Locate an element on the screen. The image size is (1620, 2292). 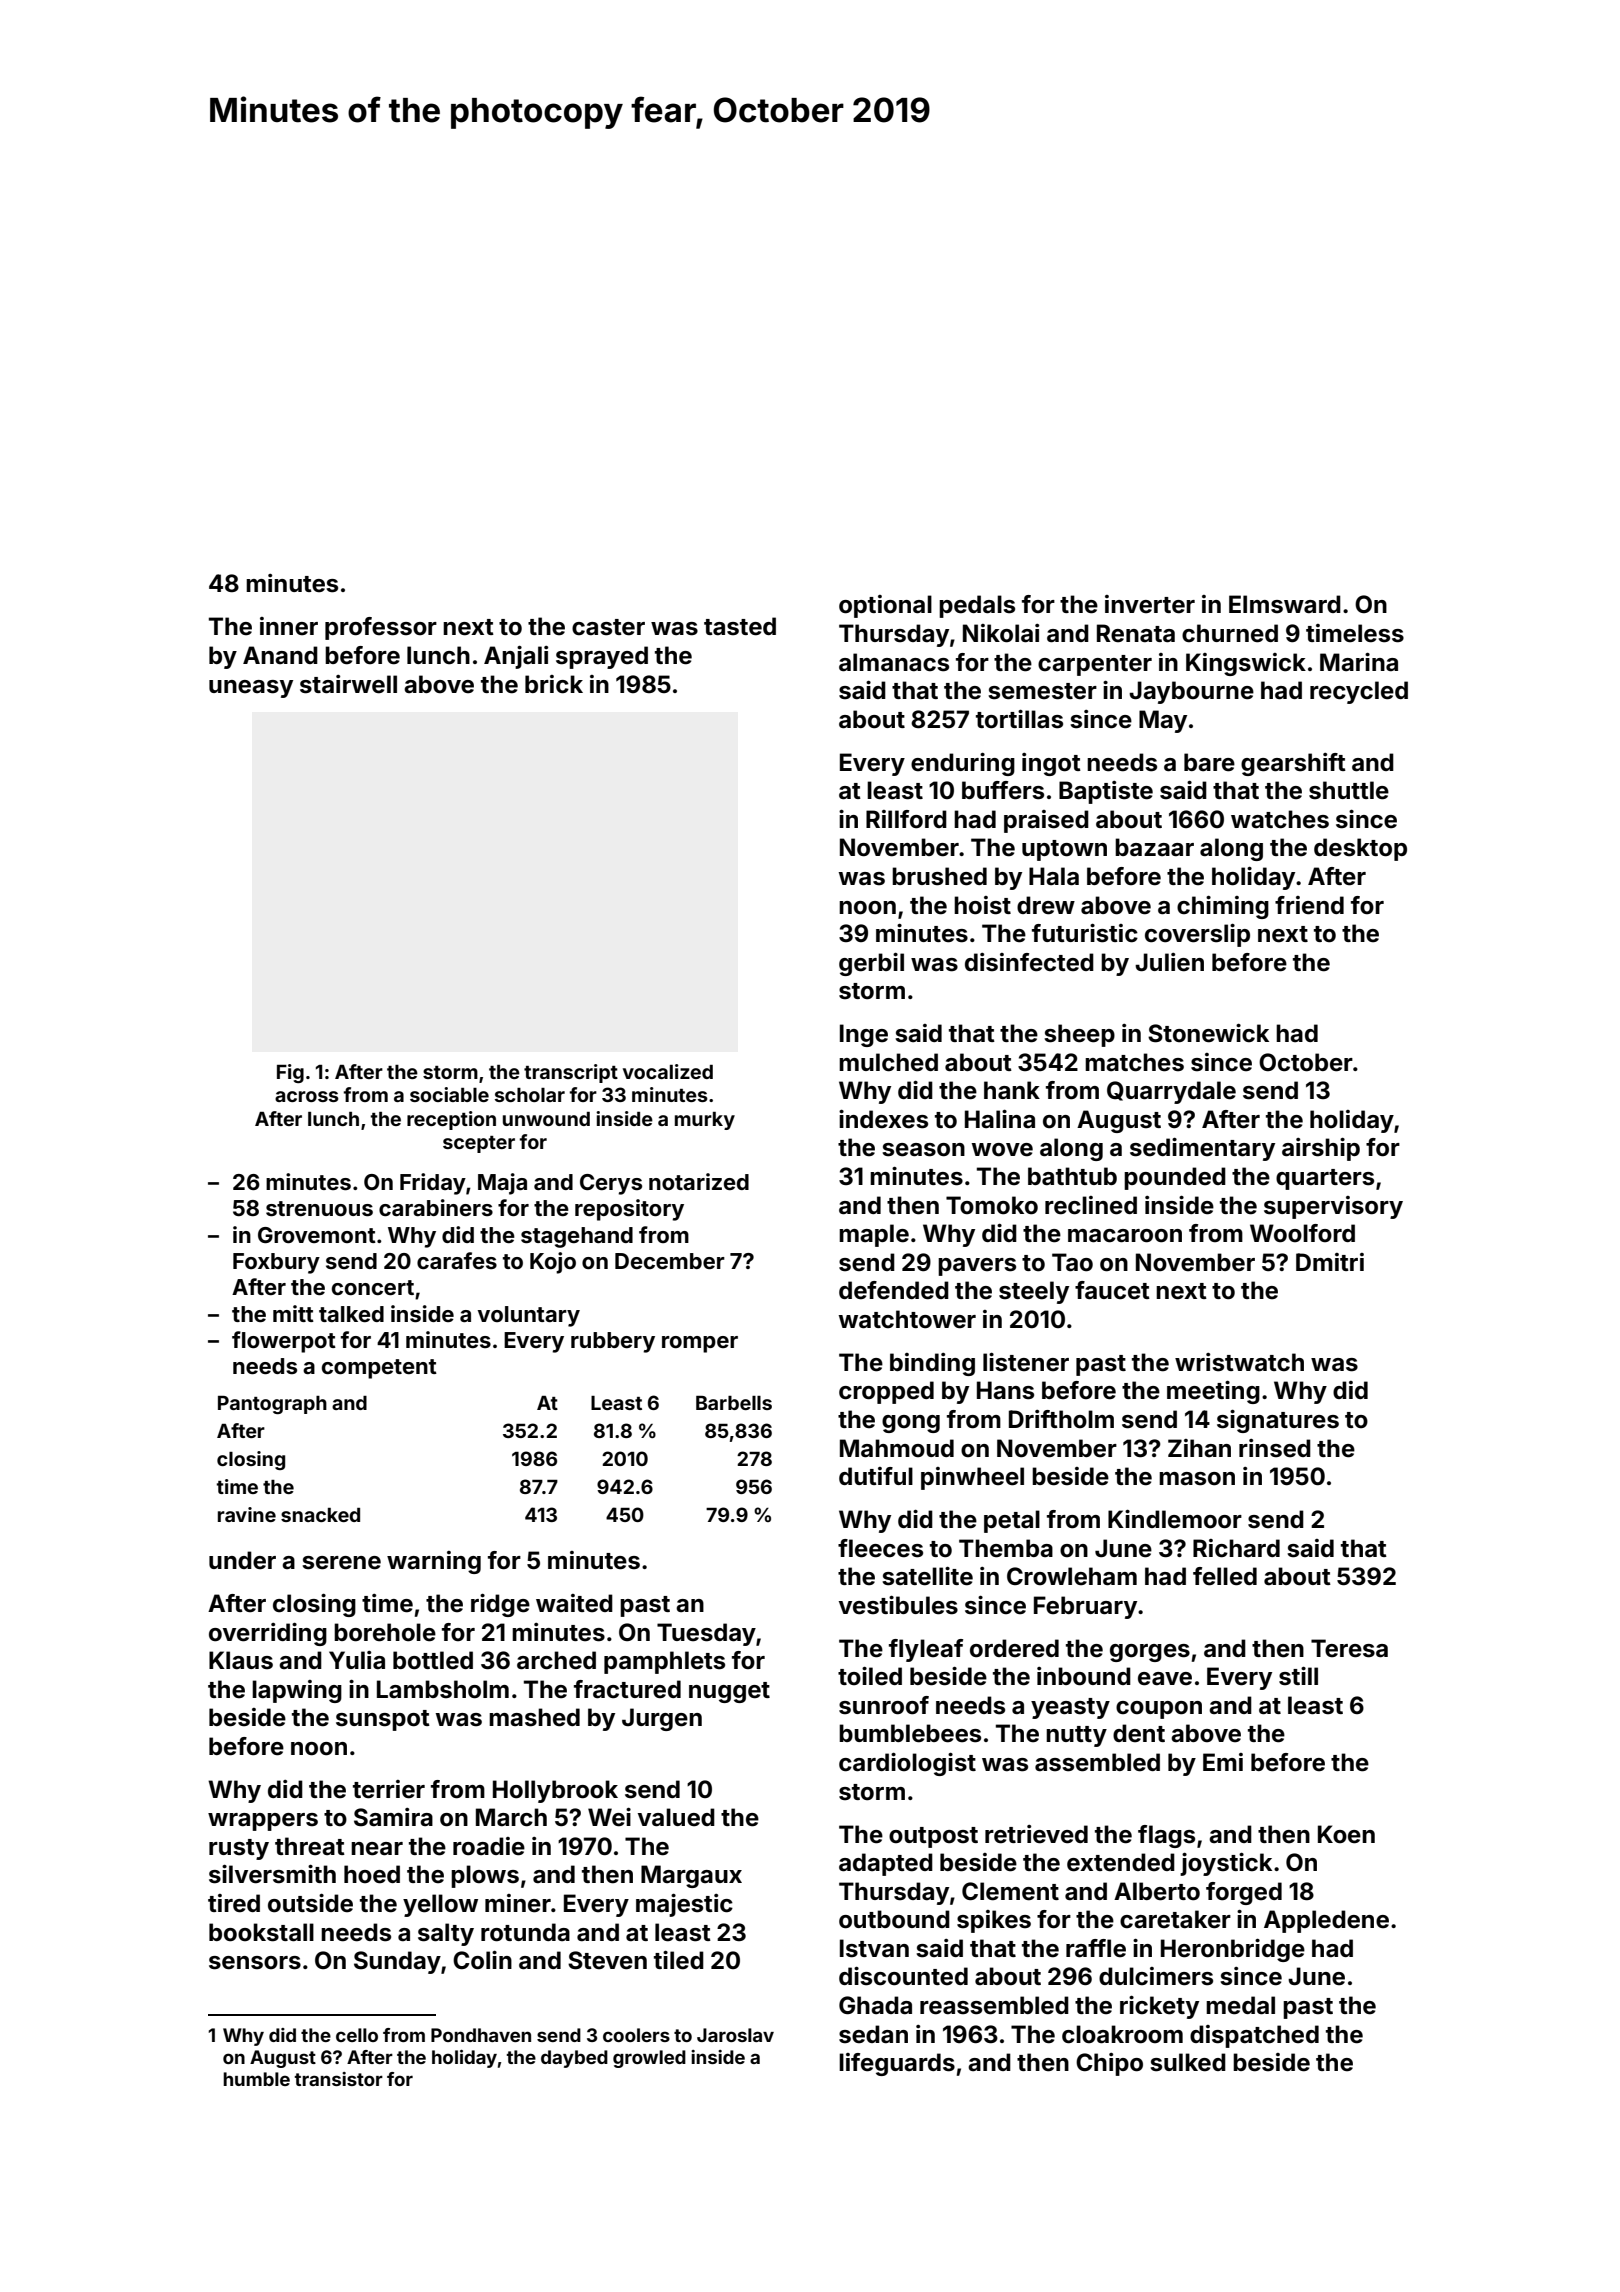
brick is located at coordinates (554, 684).
